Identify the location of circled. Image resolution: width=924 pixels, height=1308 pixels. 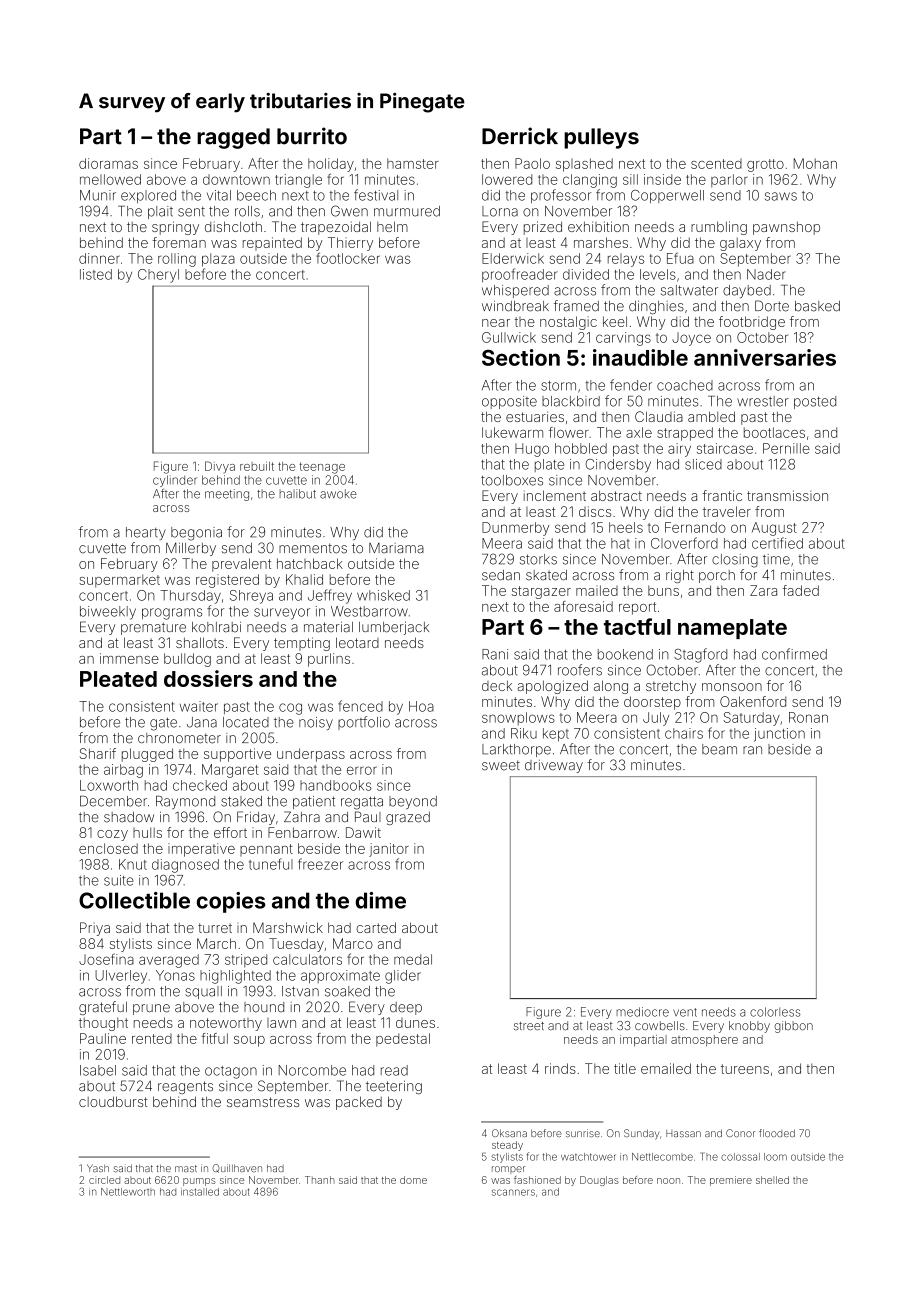
(104, 1180).
